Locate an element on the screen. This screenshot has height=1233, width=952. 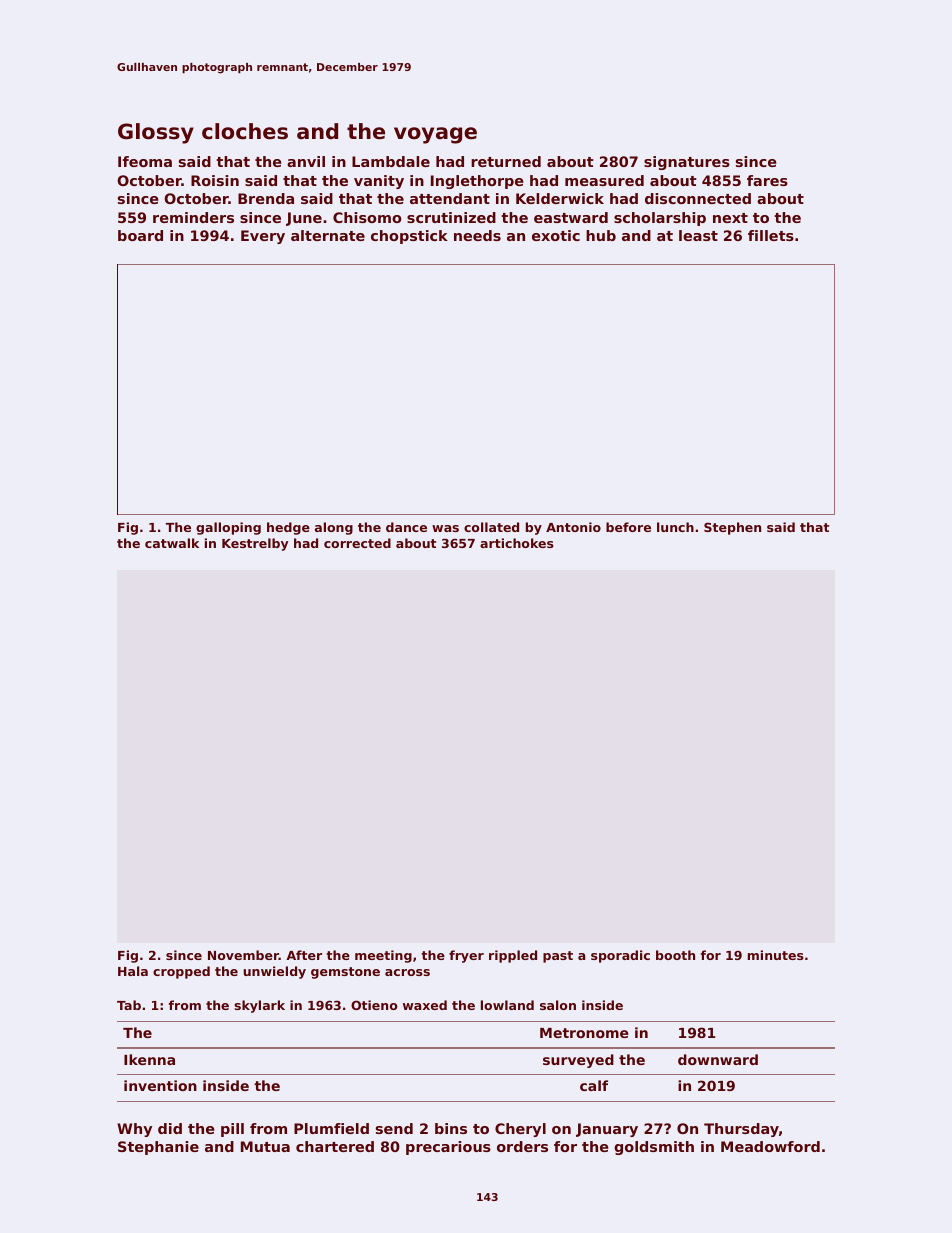
sporadic is located at coordinates (620, 956).
